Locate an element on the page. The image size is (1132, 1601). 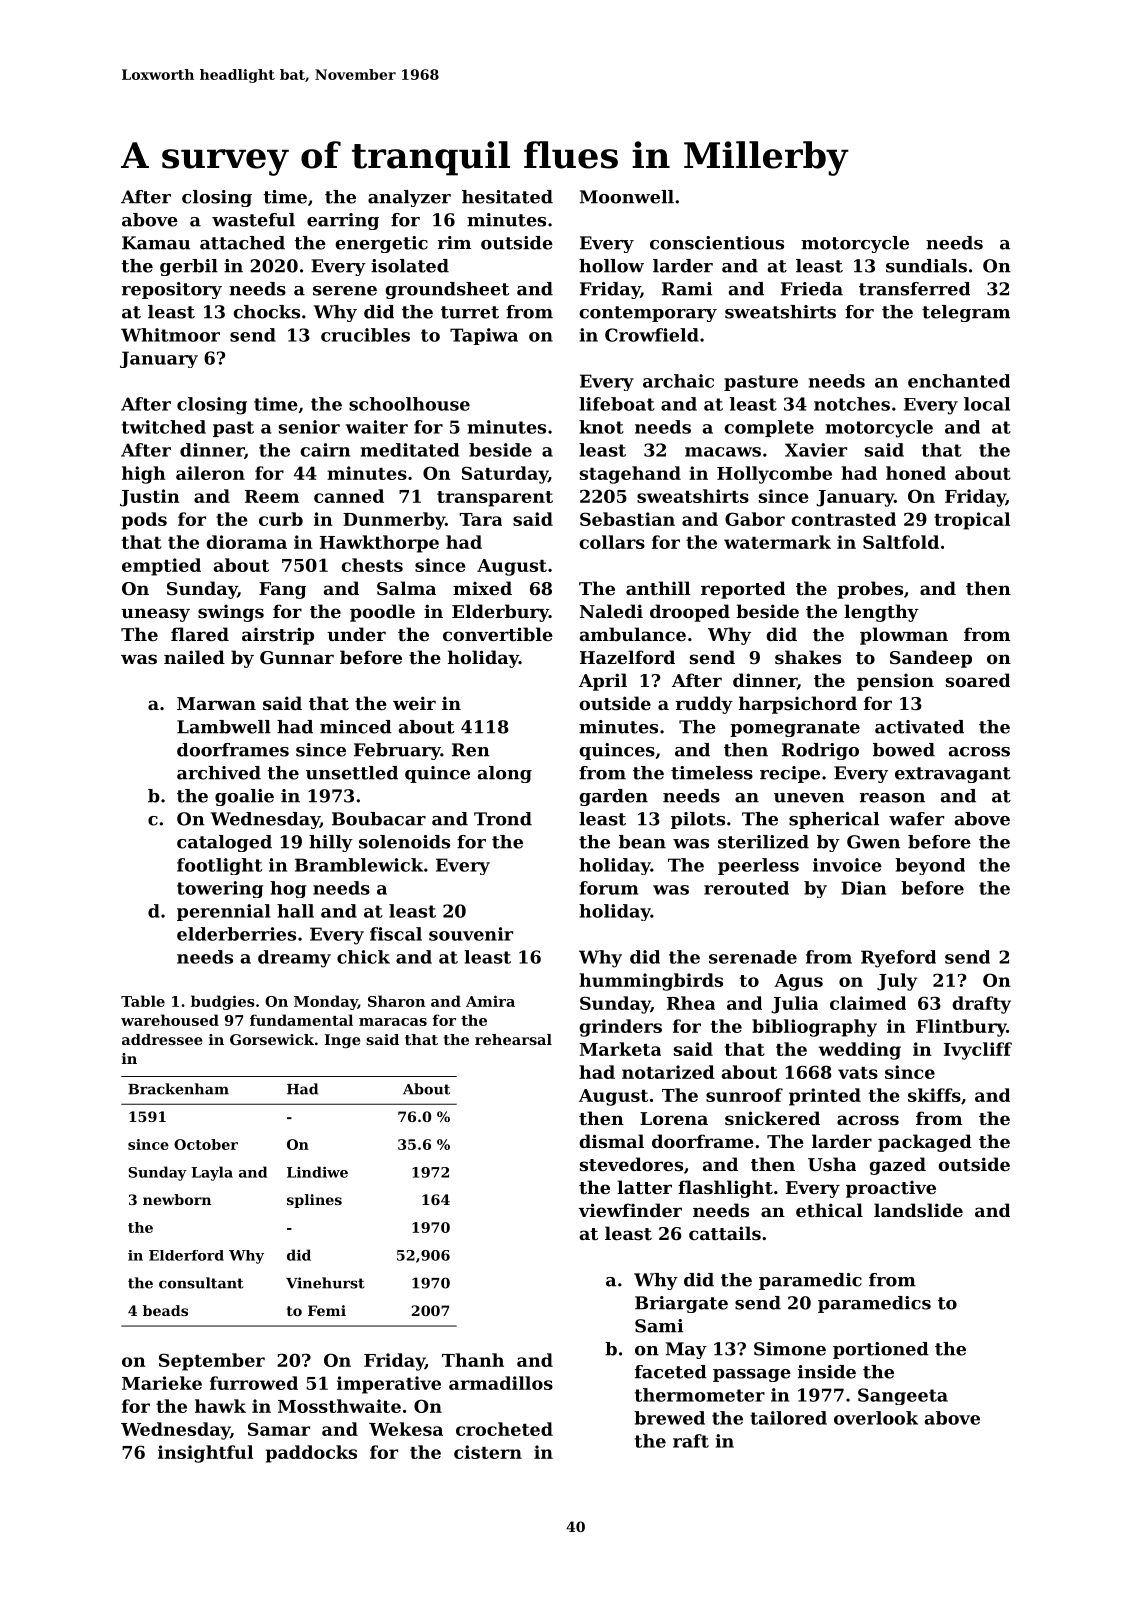
hollow is located at coordinates (611, 266).
